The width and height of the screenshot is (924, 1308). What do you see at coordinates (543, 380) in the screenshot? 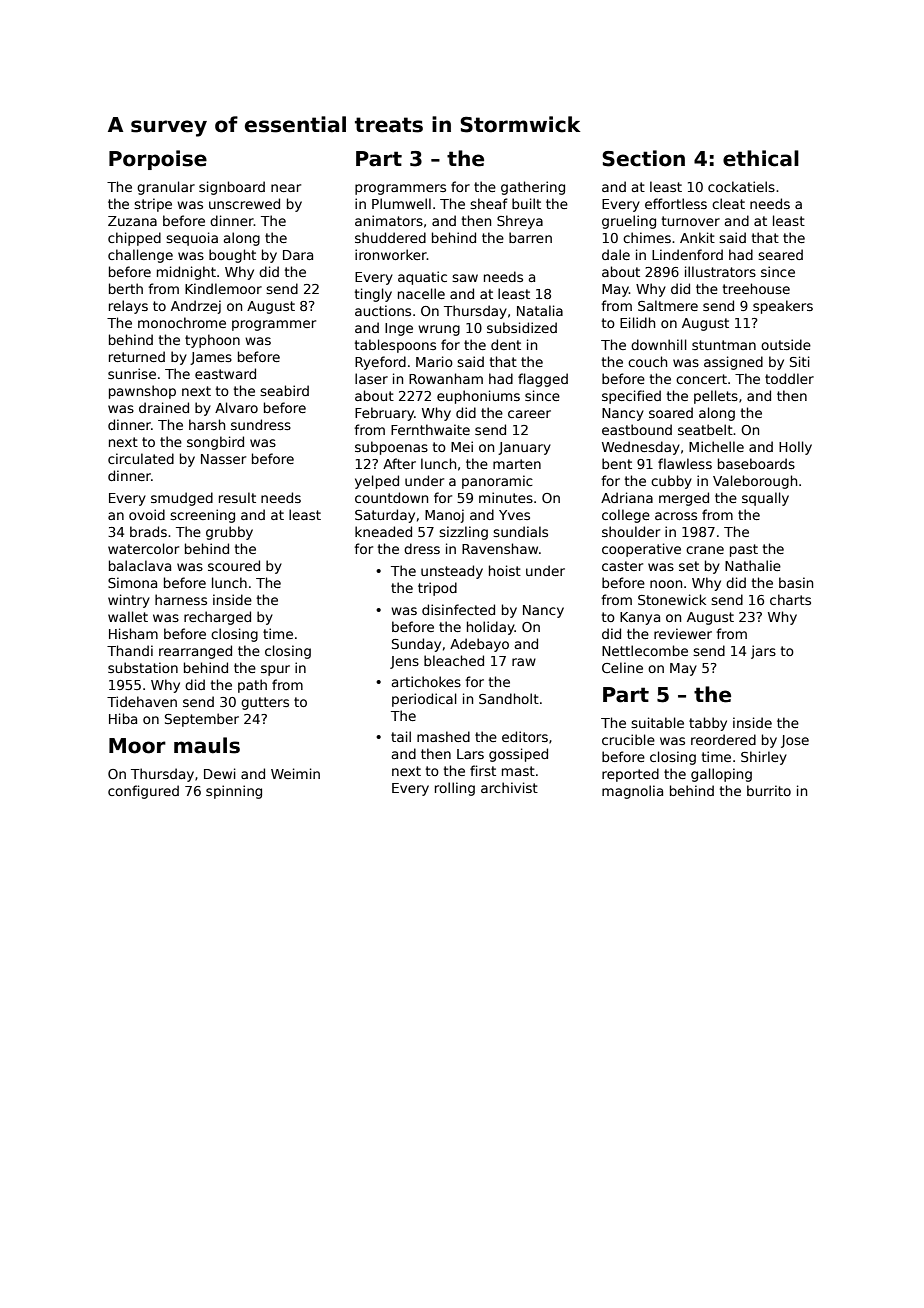
I see `flagged` at bounding box center [543, 380].
